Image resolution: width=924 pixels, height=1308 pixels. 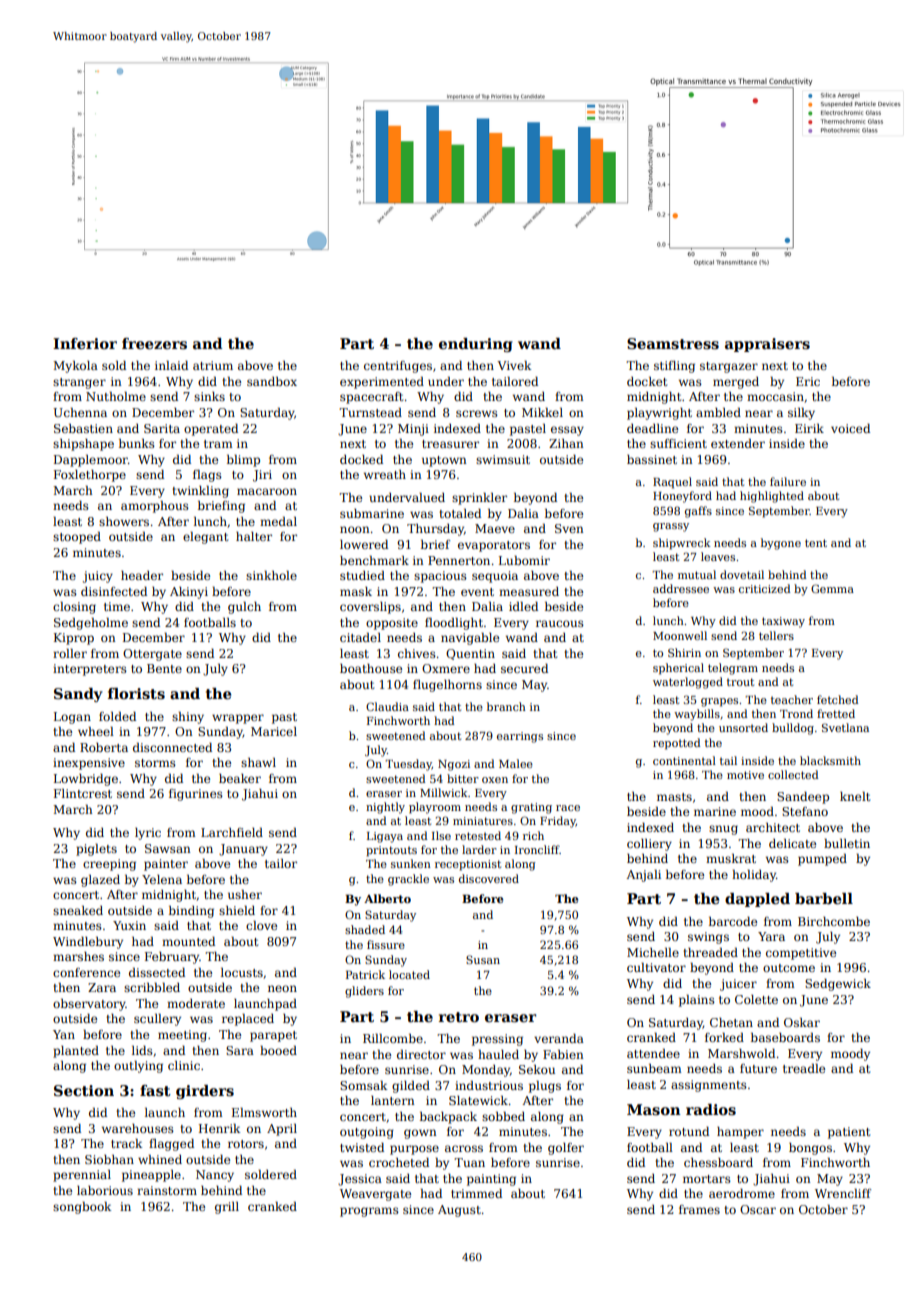 I want to click on Inferior, so click(x=85, y=343).
